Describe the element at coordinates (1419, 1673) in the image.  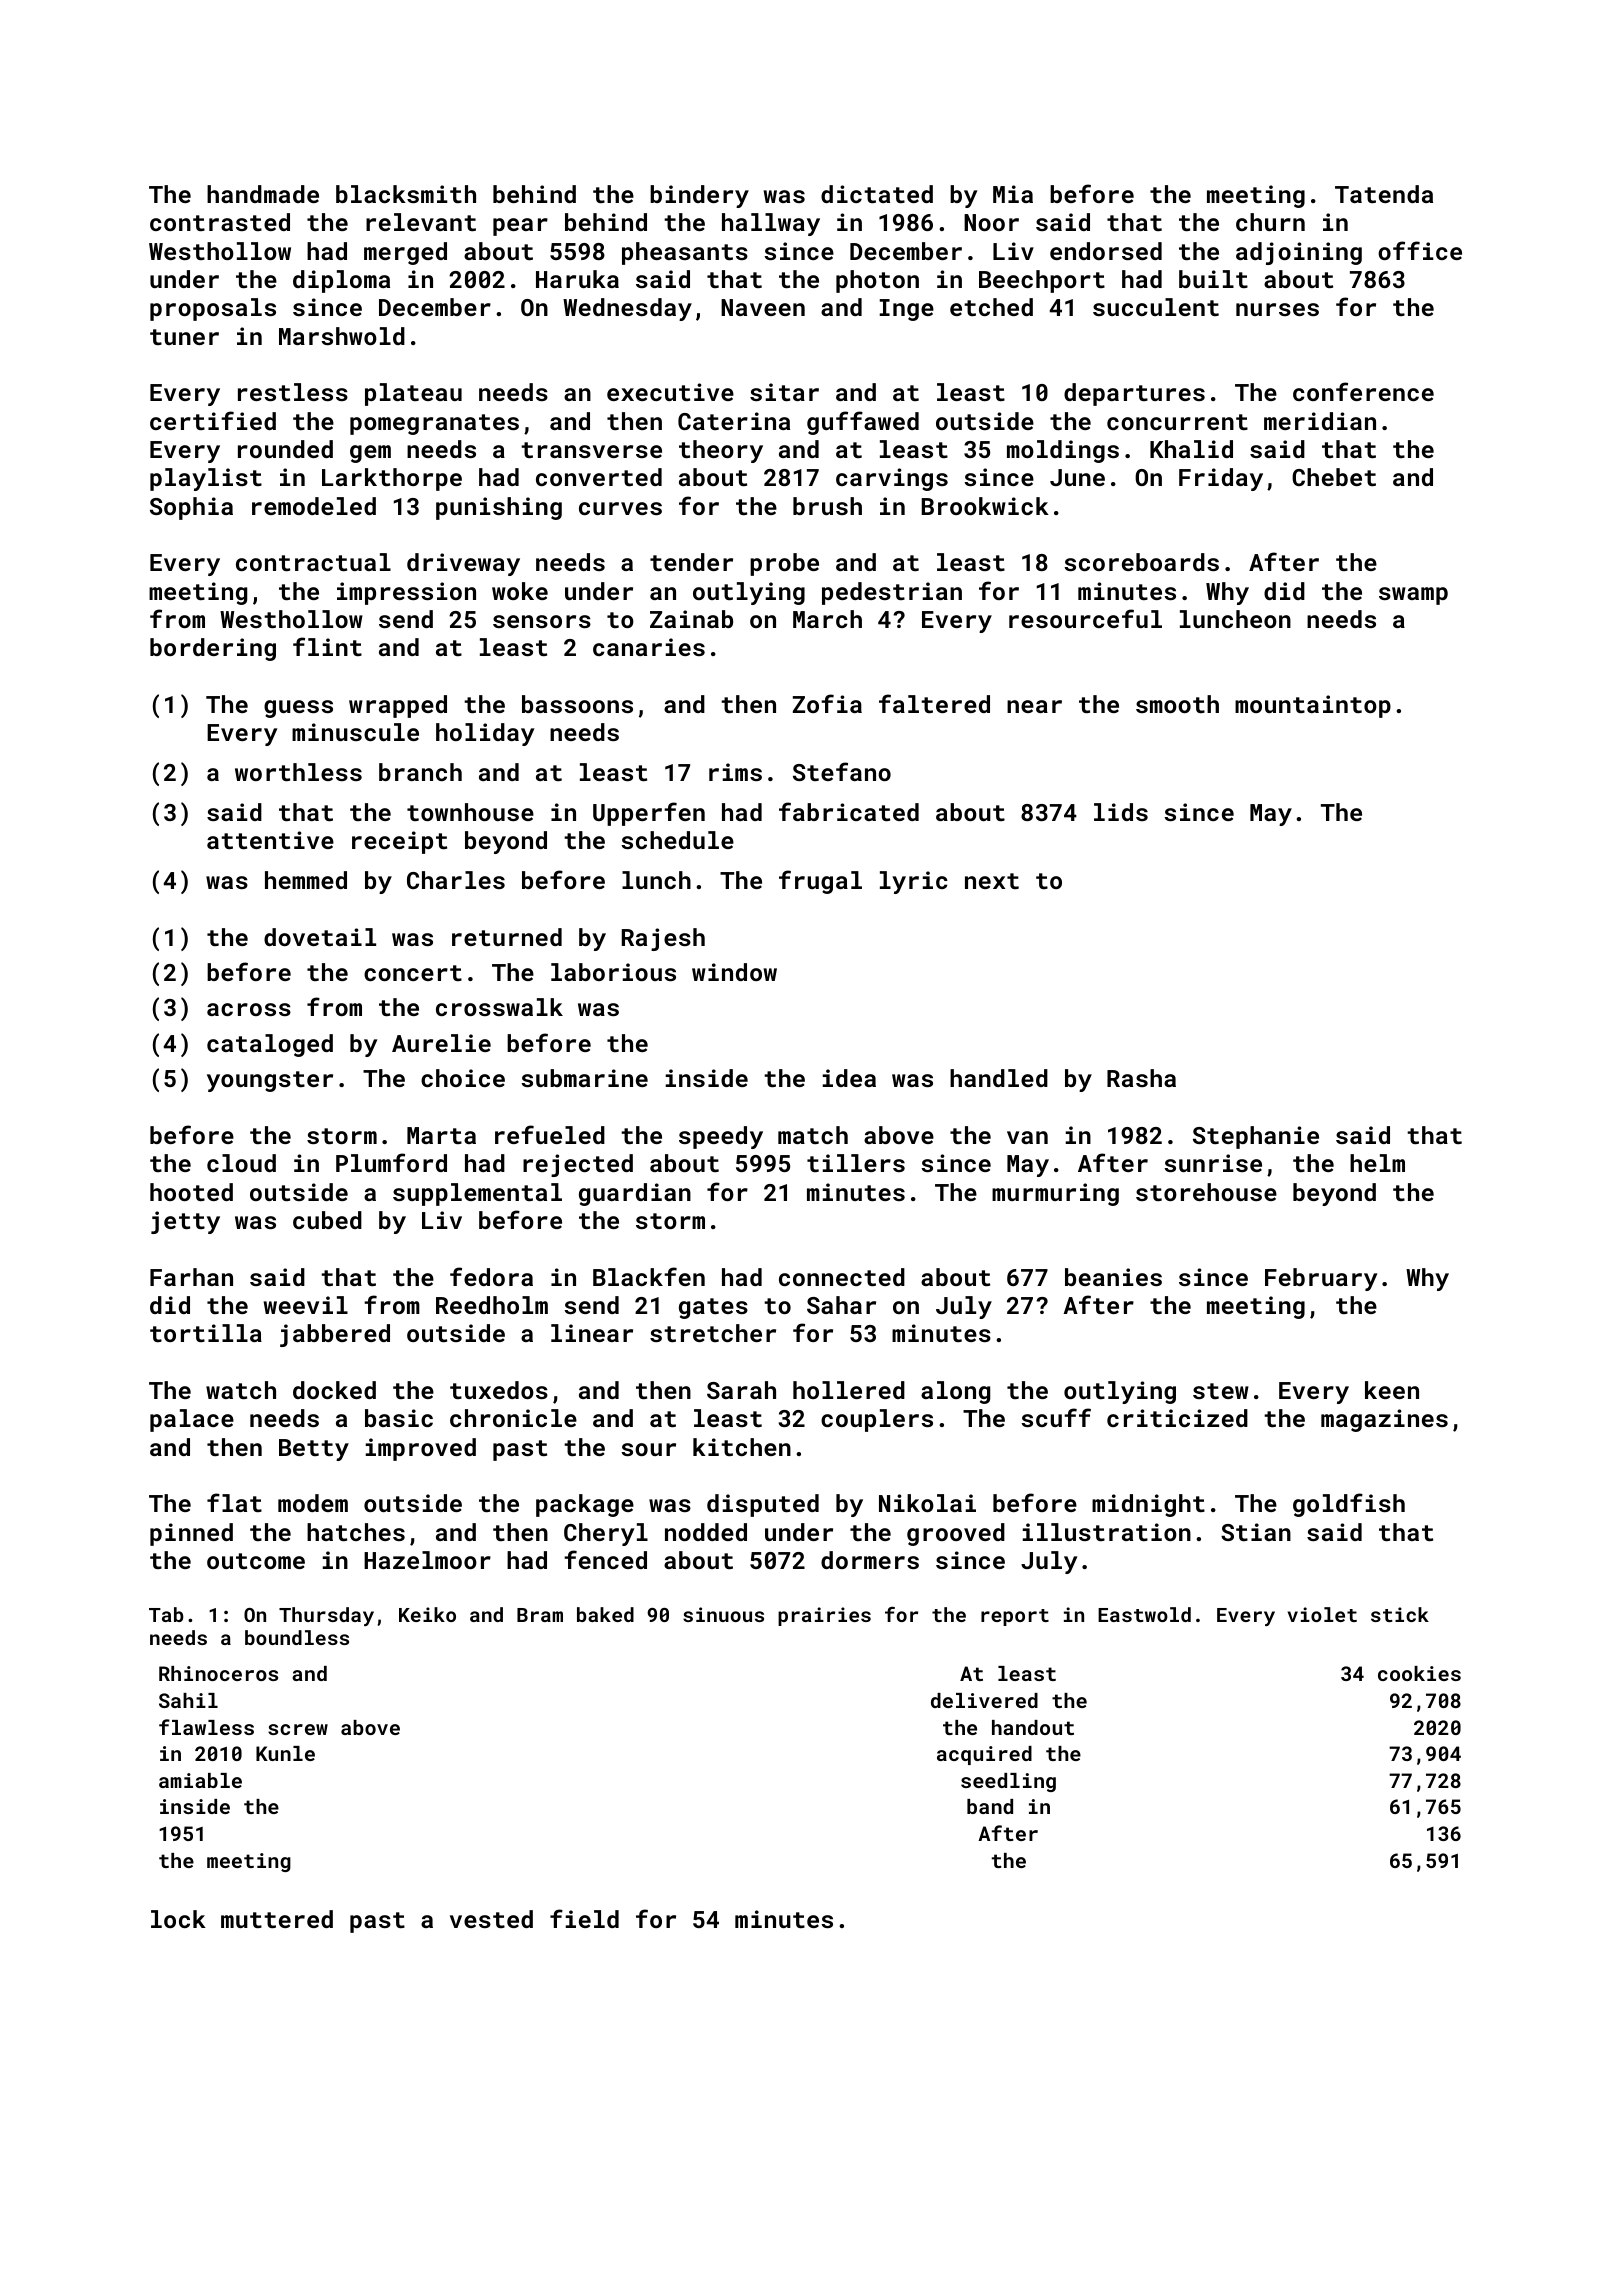
I see `cookies` at that location.
